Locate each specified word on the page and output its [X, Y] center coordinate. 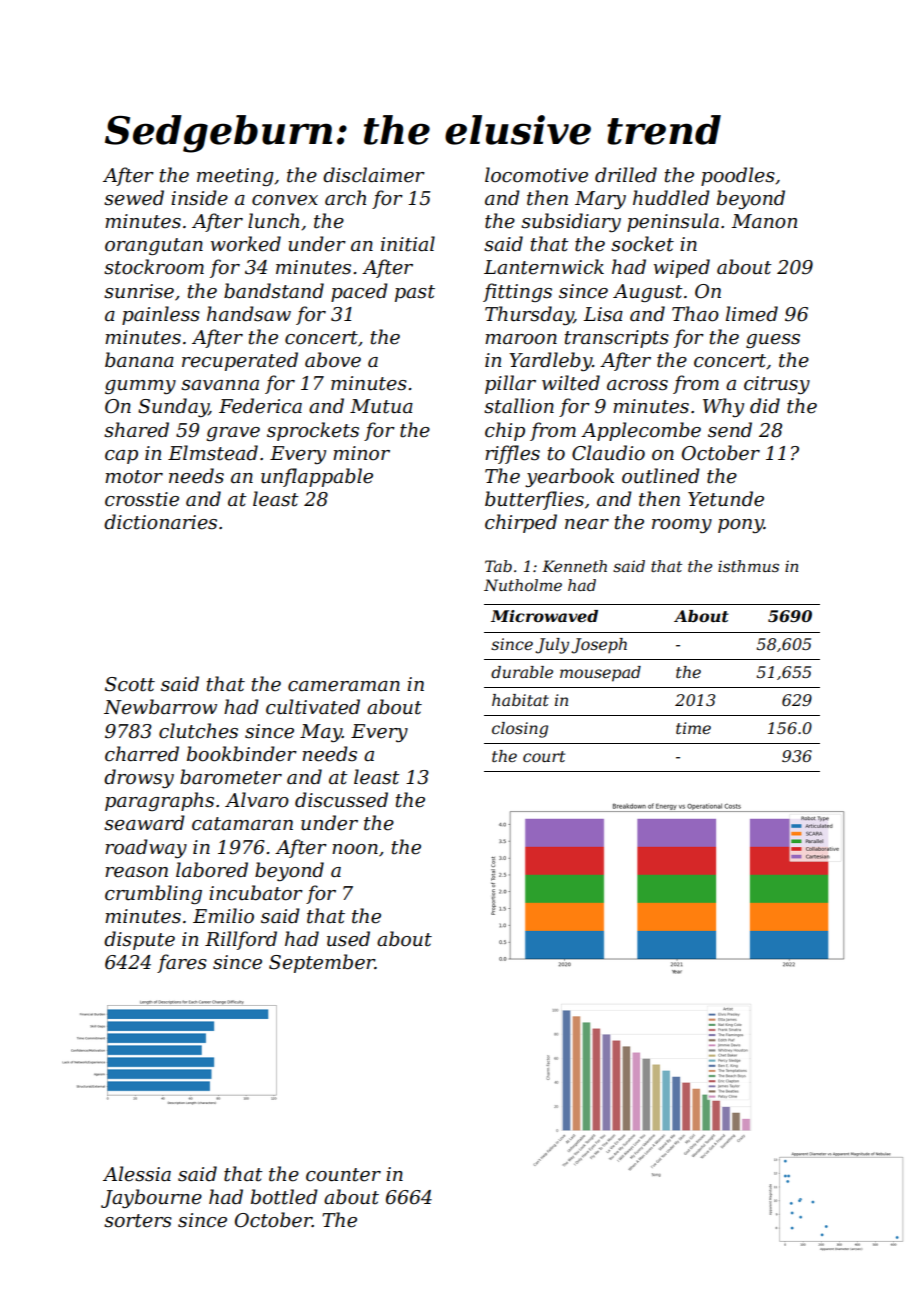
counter [343, 1175]
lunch [273, 221]
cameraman [344, 686]
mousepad [600, 674]
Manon [764, 221]
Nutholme [523, 585]
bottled [284, 1197]
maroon [521, 339]
